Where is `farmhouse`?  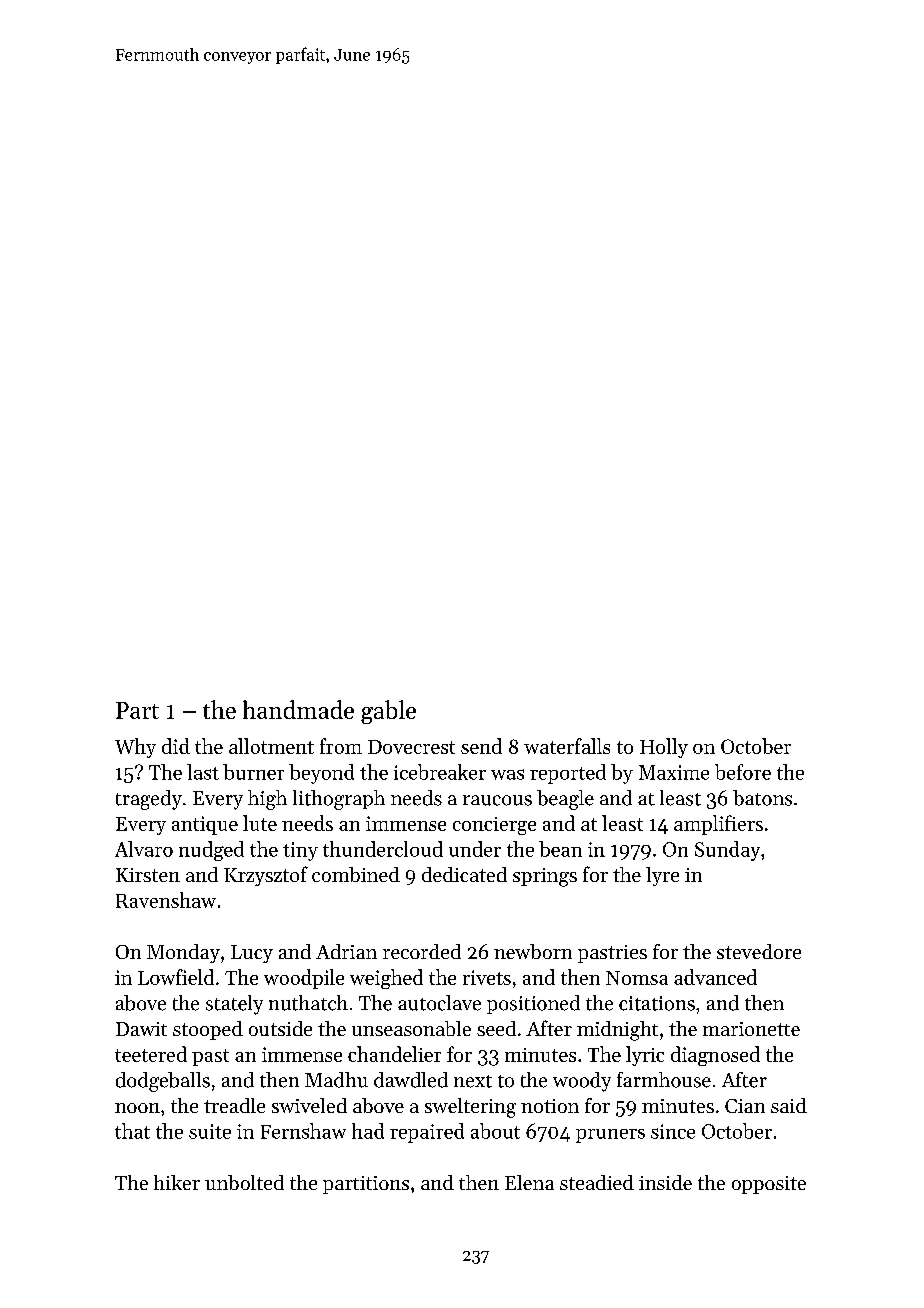
farmhouse is located at coordinates (664, 1080).
